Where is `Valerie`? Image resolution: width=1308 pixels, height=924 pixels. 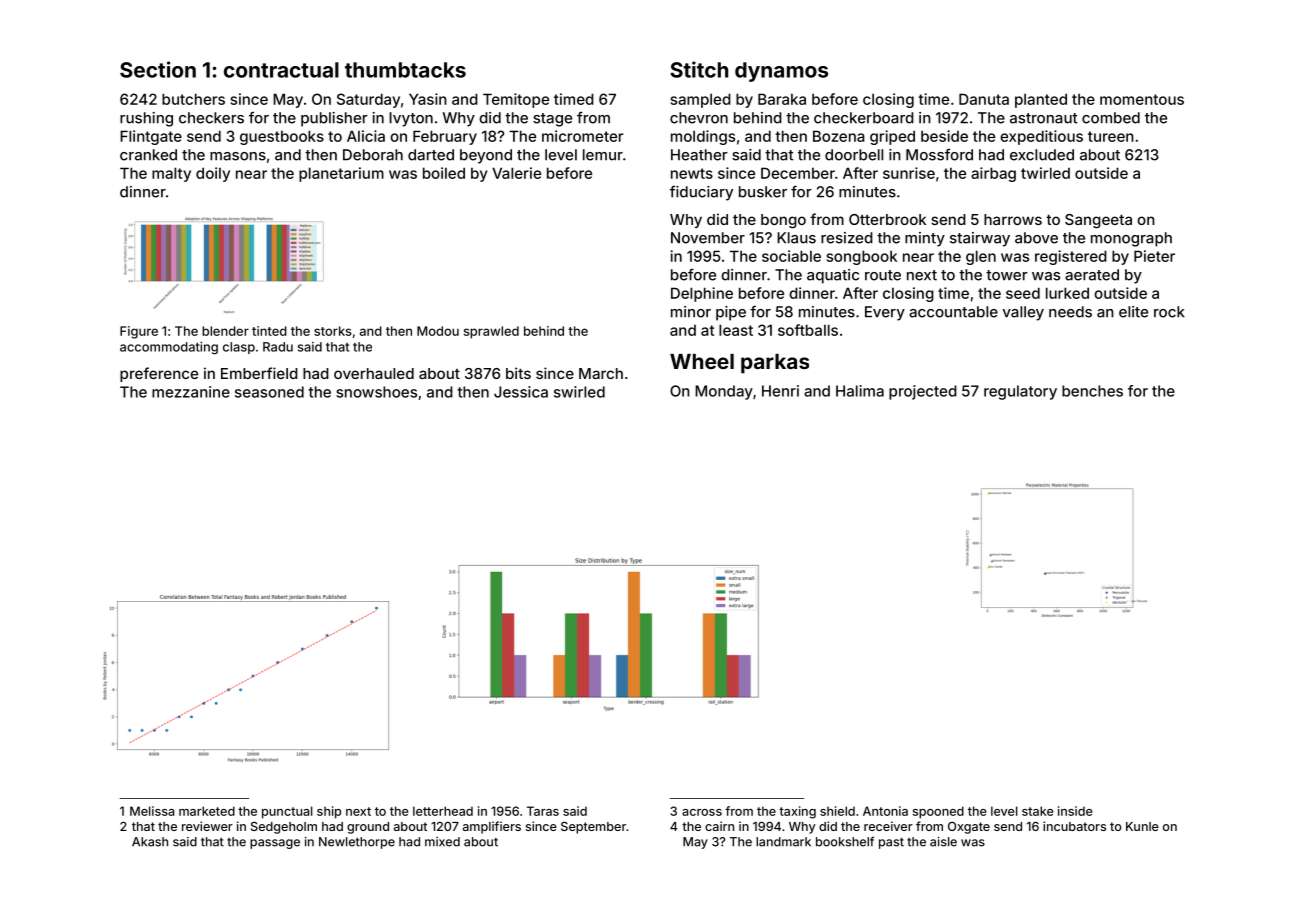
Valerie is located at coordinates (516, 173).
